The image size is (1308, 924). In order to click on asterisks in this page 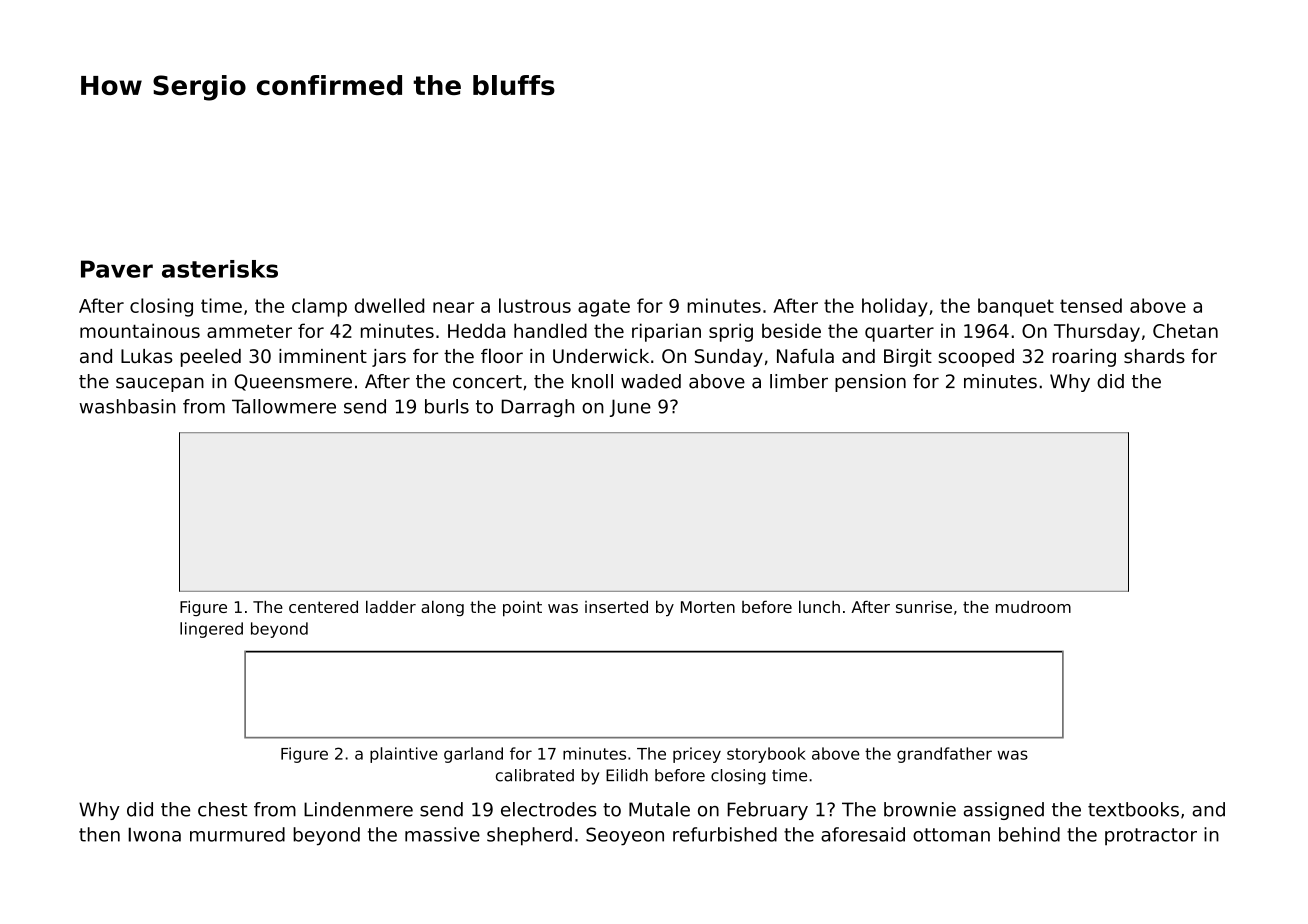, I will do `click(220, 269)`.
